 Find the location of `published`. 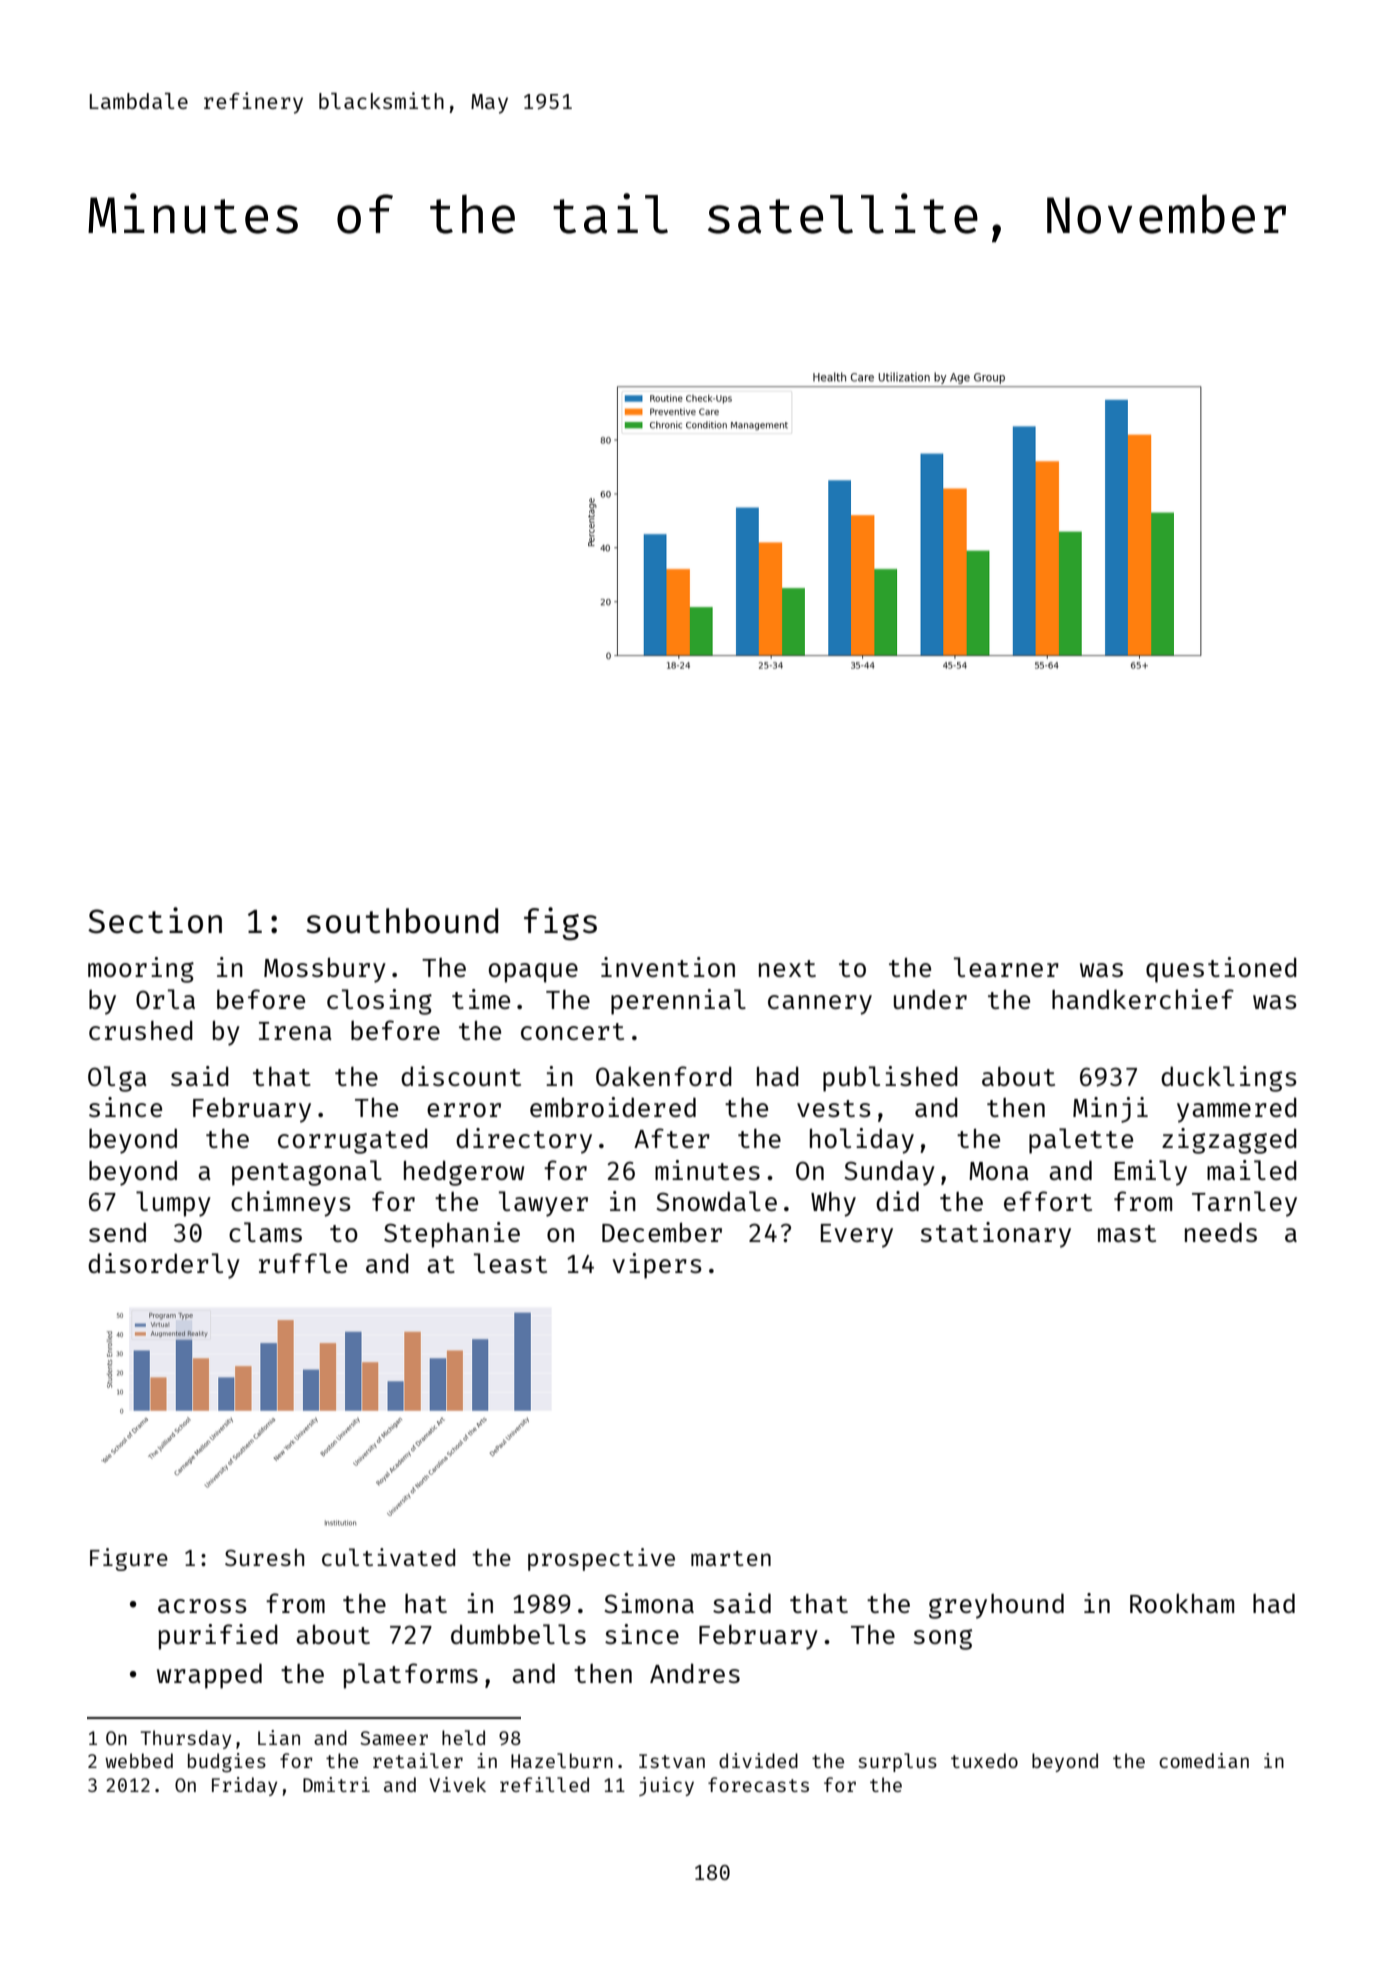

published is located at coordinates (890, 1079).
